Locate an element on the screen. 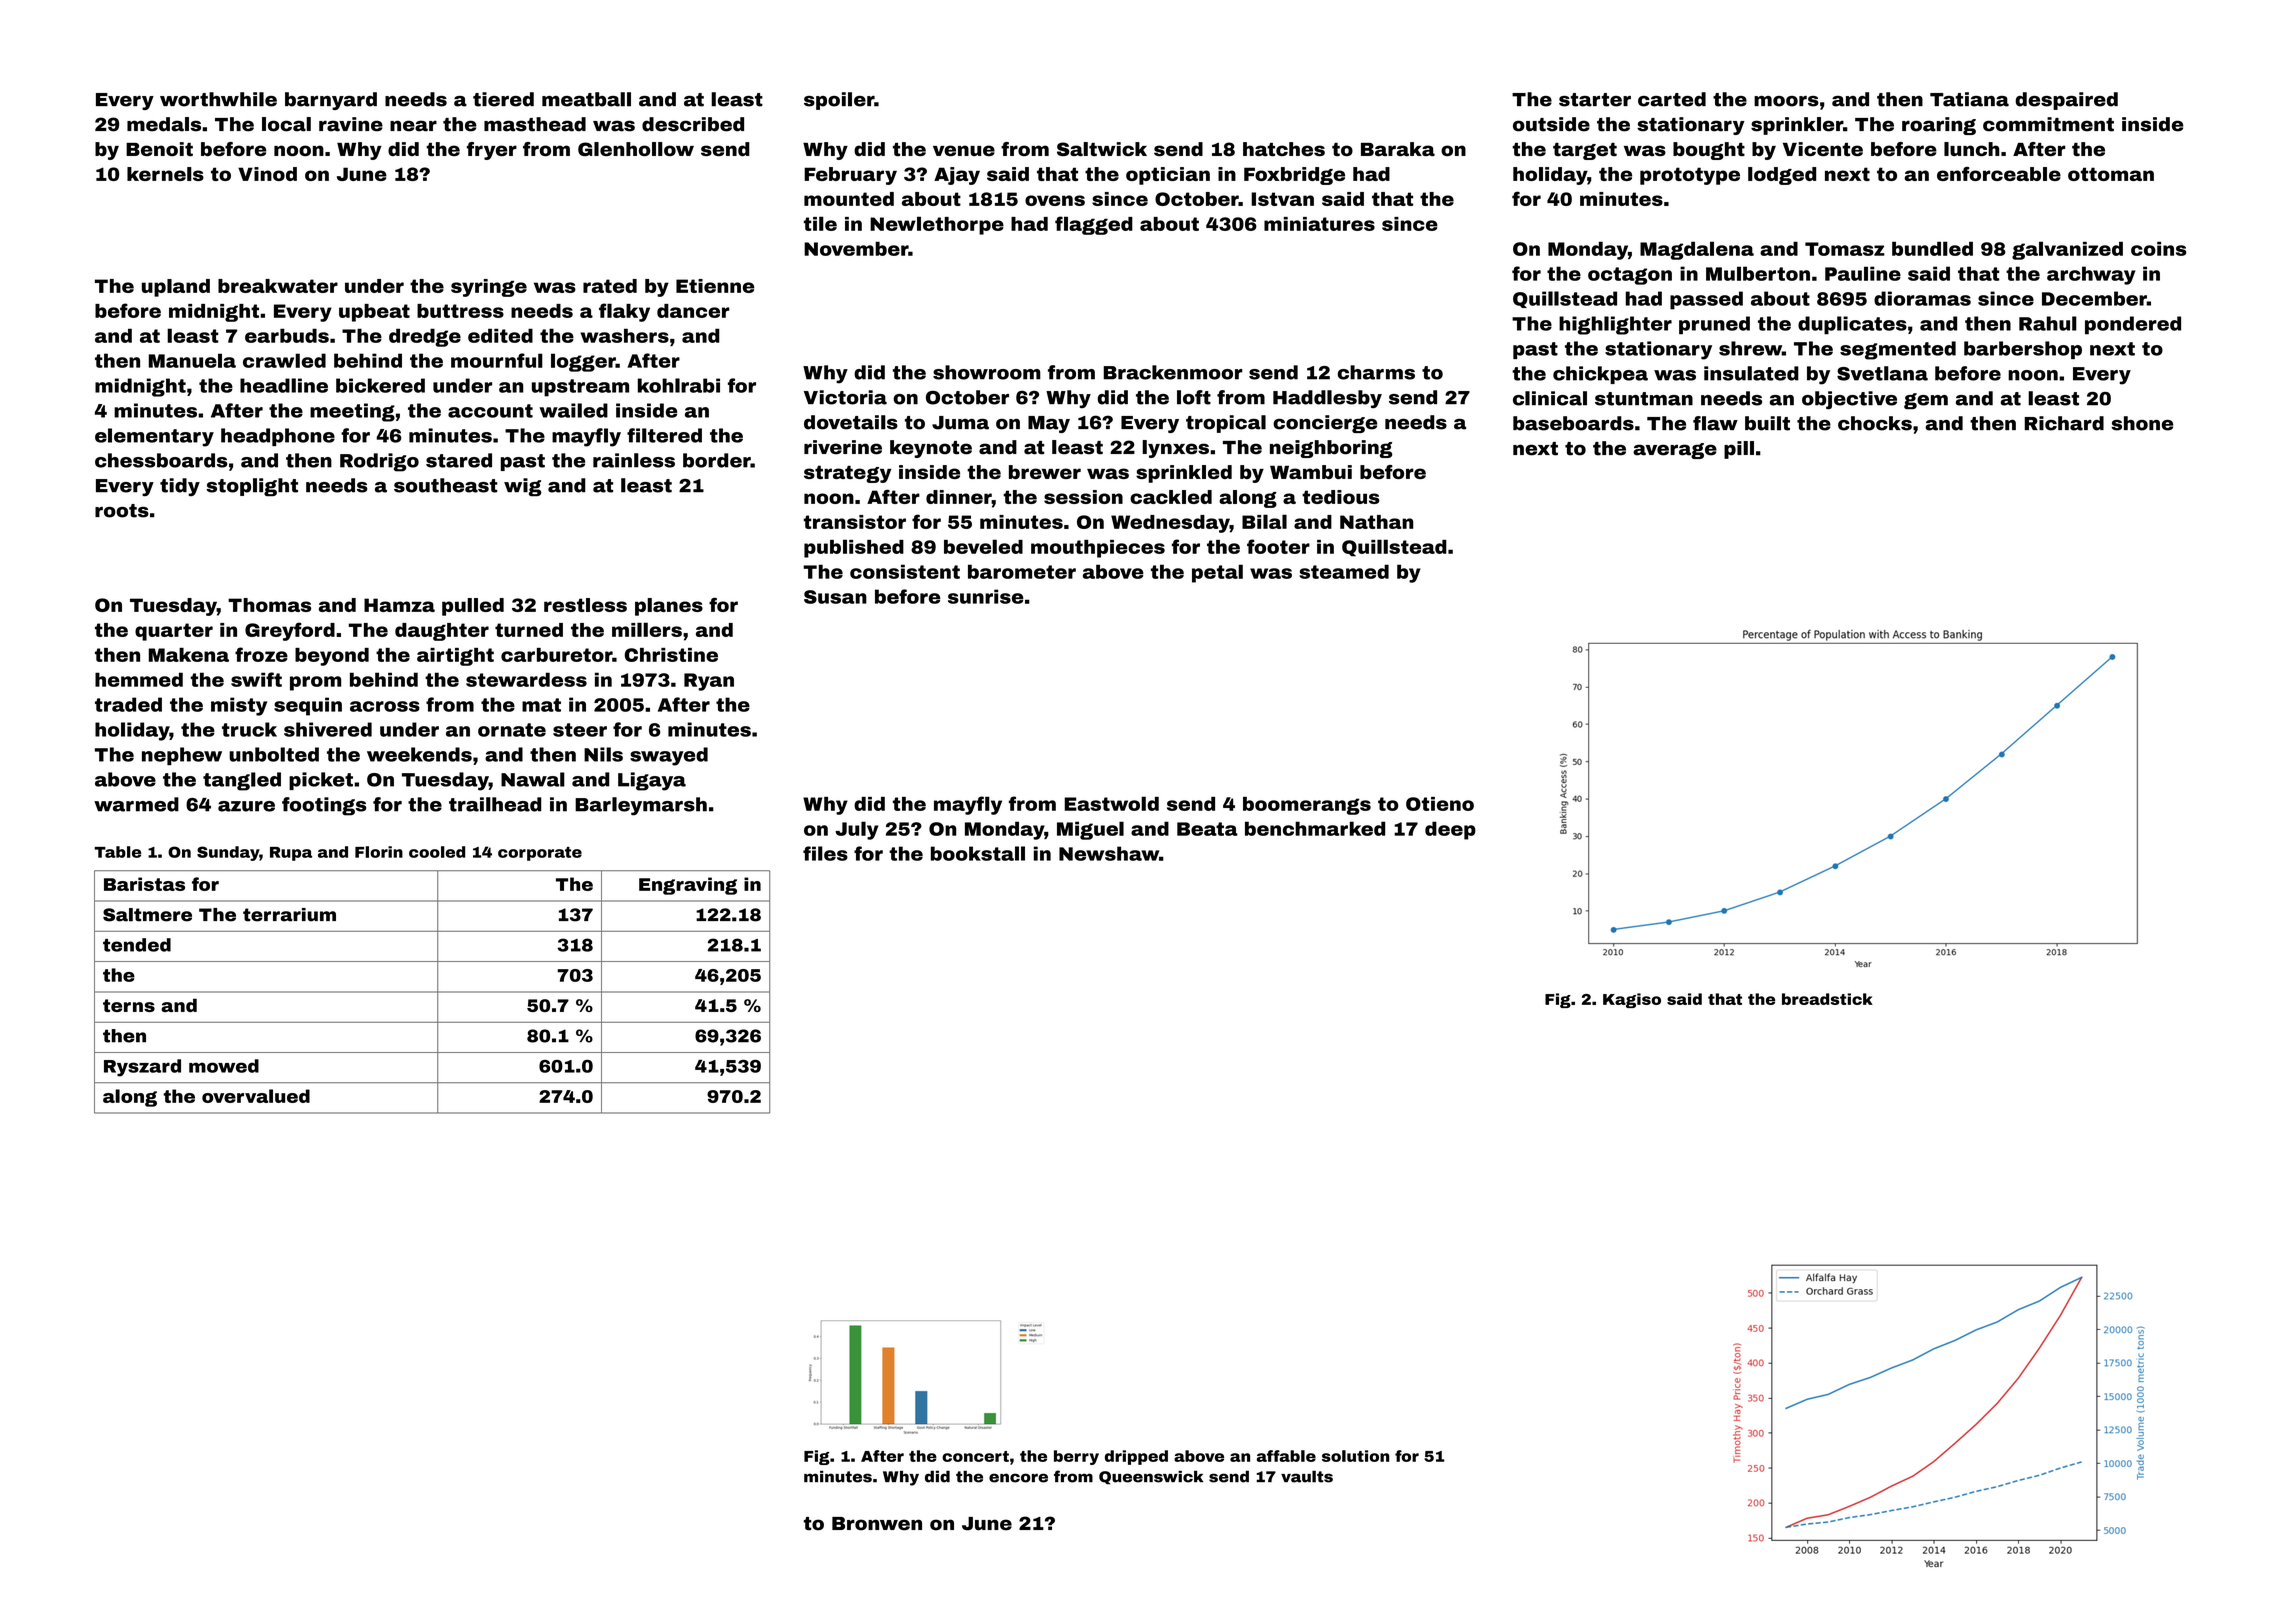 The width and height of the screenshot is (2282, 1614). archway is located at coordinates (2091, 275).
